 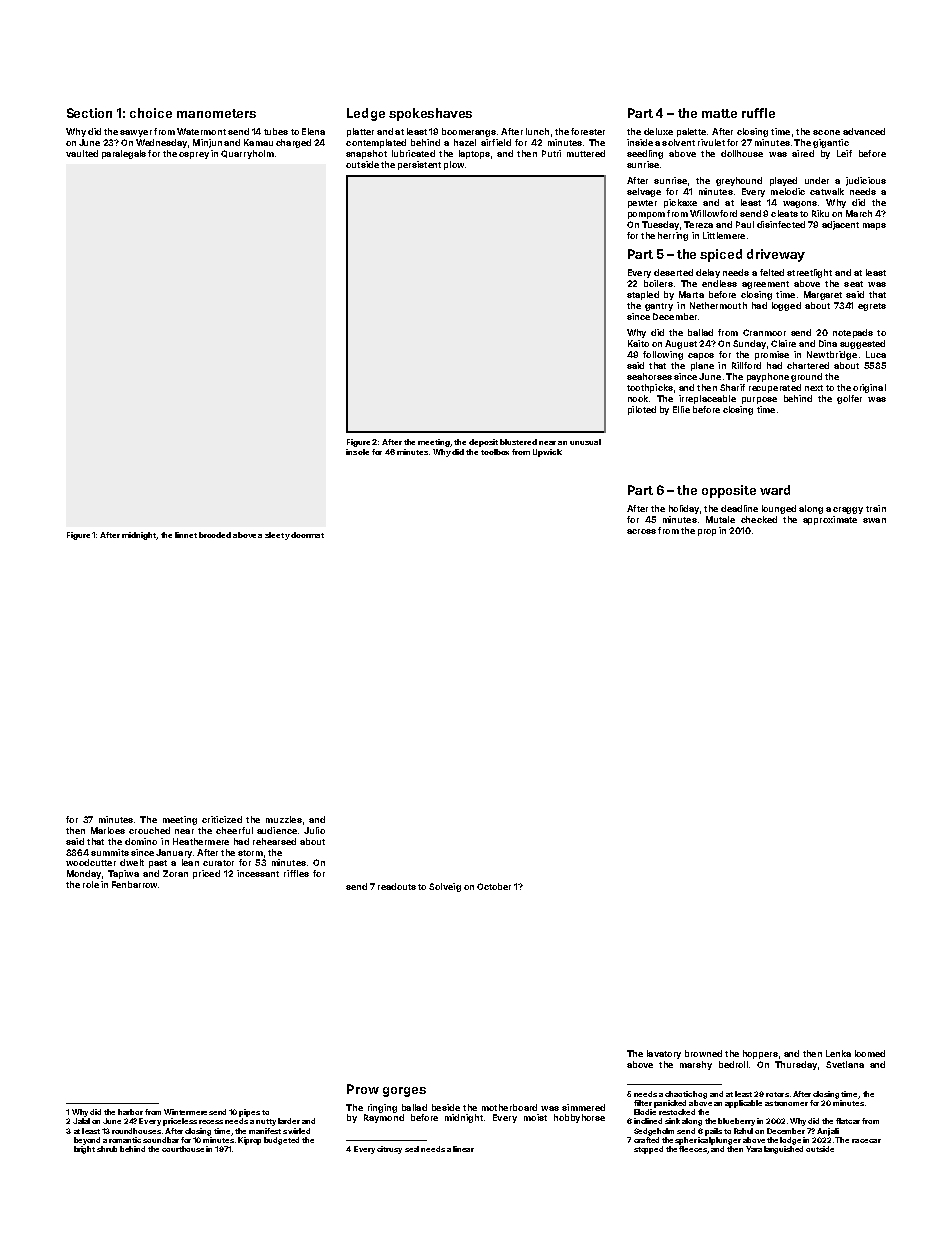 What do you see at coordinates (314, 830) in the page?
I see `Julio` at bounding box center [314, 830].
